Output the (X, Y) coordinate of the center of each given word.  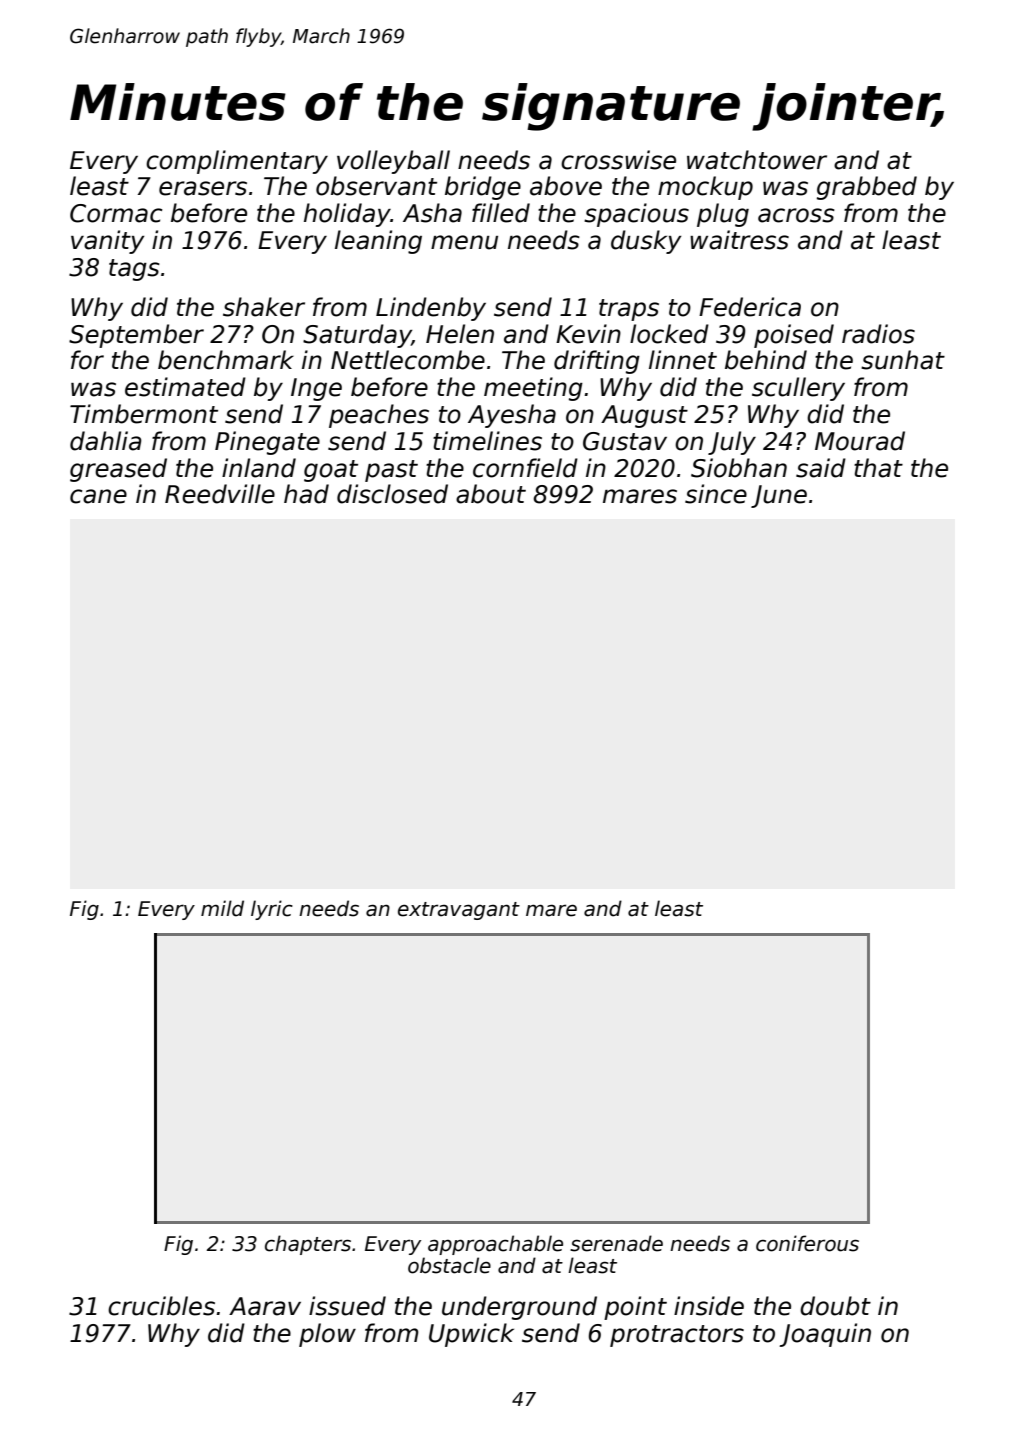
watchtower (757, 160)
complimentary (237, 162)
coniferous (807, 1243)
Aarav (265, 1306)
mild (222, 908)
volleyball (393, 162)
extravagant (459, 911)
